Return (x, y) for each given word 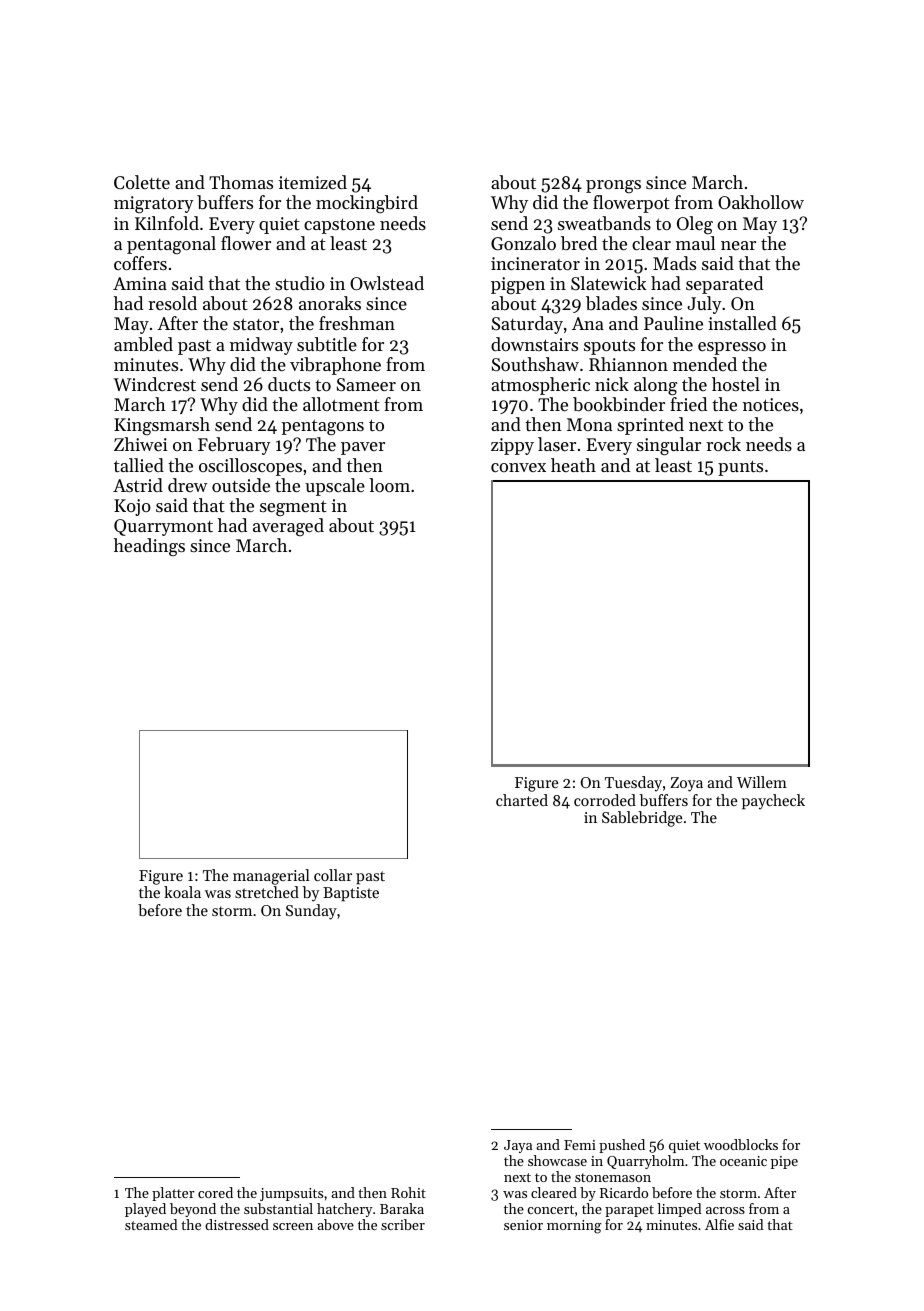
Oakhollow (761, 202)
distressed (237, 1224)
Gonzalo (523, 243)
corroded (605, 800)
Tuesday (633, 784)
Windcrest (154, 384)
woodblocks (741, 1144)
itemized (313, 182)
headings (149, 547)
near (738, 245)
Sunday (311, 912)
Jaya (518, 1146)
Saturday (527, 325)
